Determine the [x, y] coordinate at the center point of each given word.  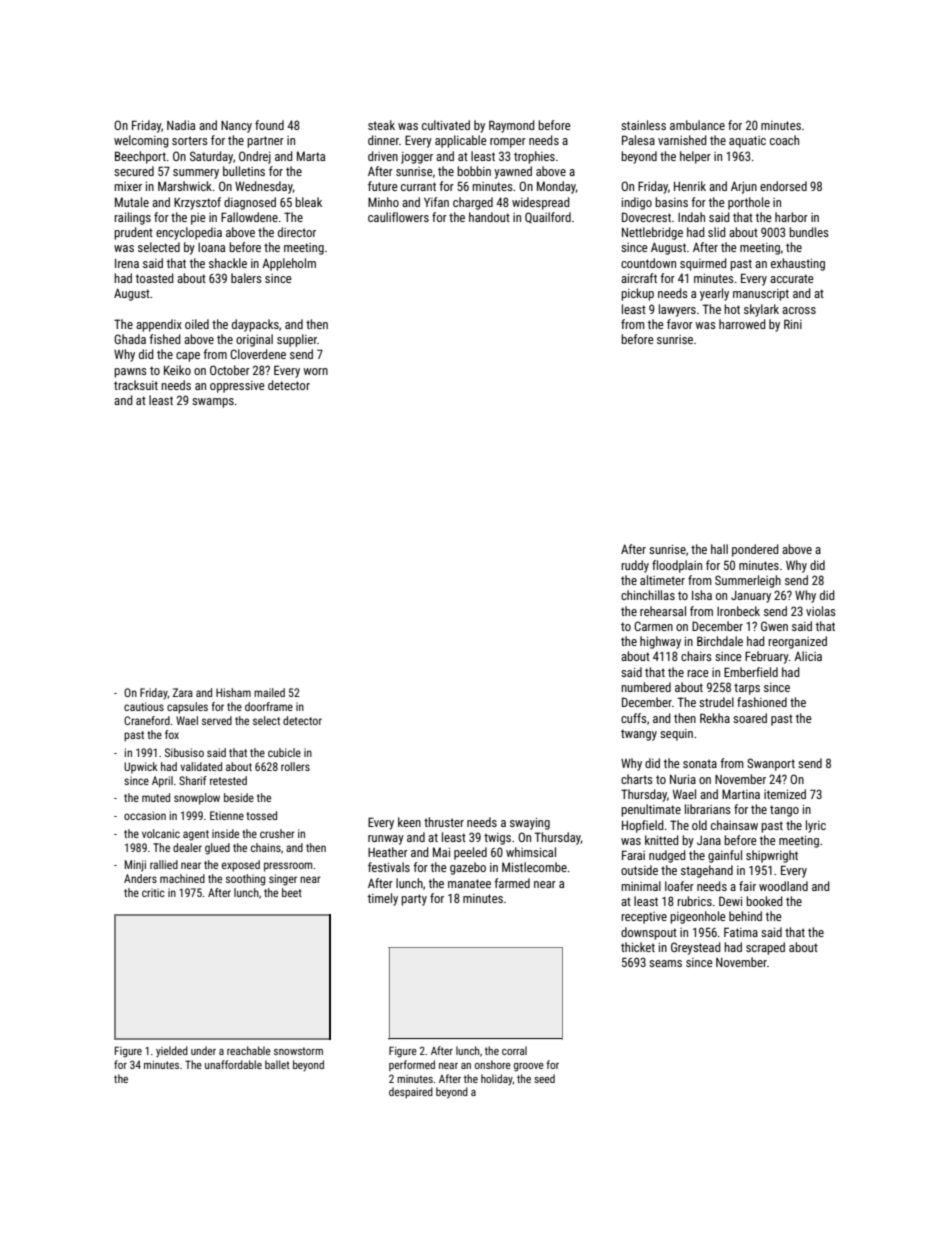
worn [315, 371]
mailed [269, 692]
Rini [793, 324]
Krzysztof [197, 203]
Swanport [771, 764]
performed [412, 1065]
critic [153, 892]
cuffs [634, 718]
